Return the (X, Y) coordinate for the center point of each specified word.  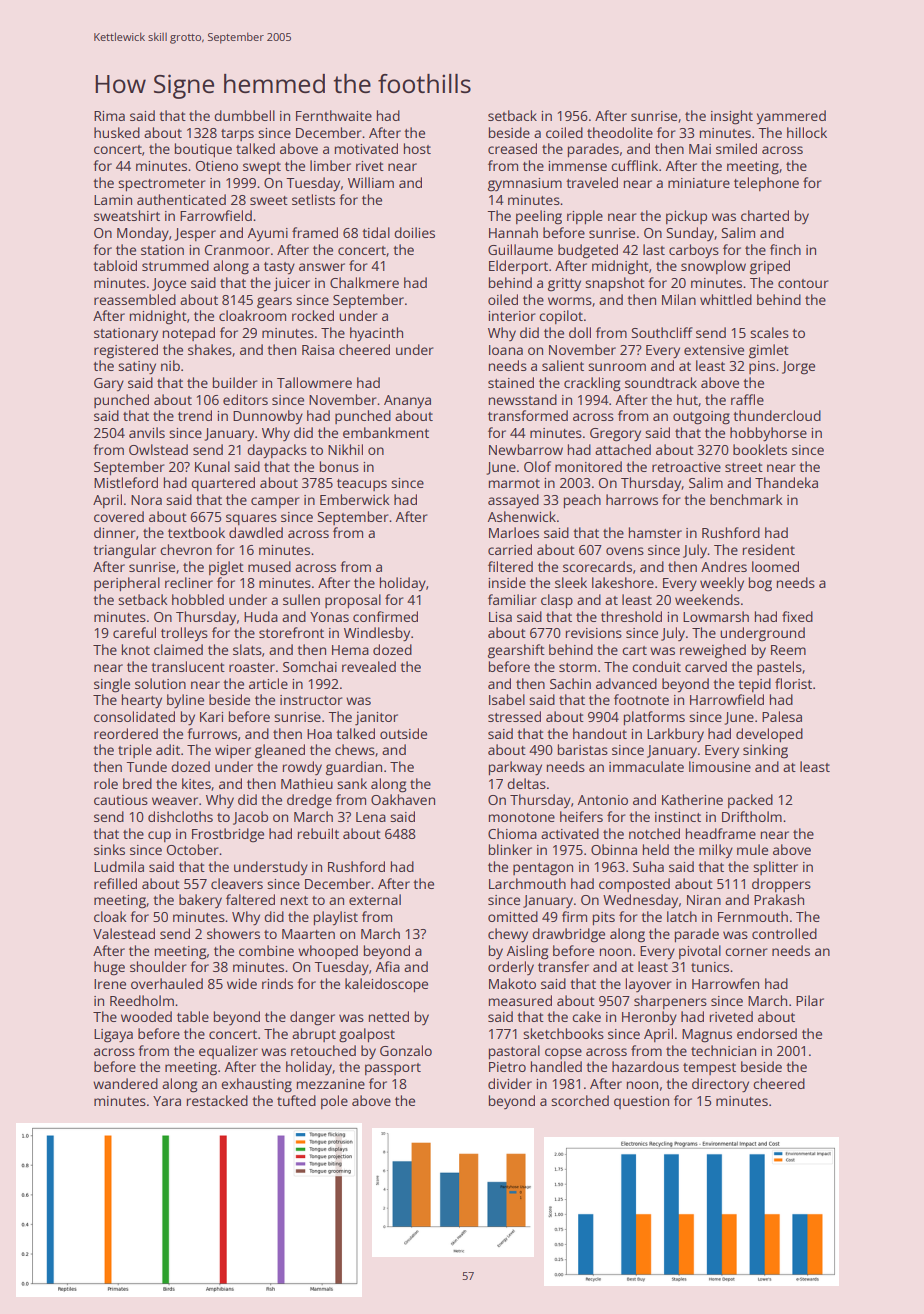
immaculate (646, 766)
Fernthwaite (334, 115)
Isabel (507, 699)
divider (510, 1083)
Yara (167, 1101)
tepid (754, 685)
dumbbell (244, 115)
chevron (186, 549)
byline (185, 701)
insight (732, 117)
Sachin (570, 683)
